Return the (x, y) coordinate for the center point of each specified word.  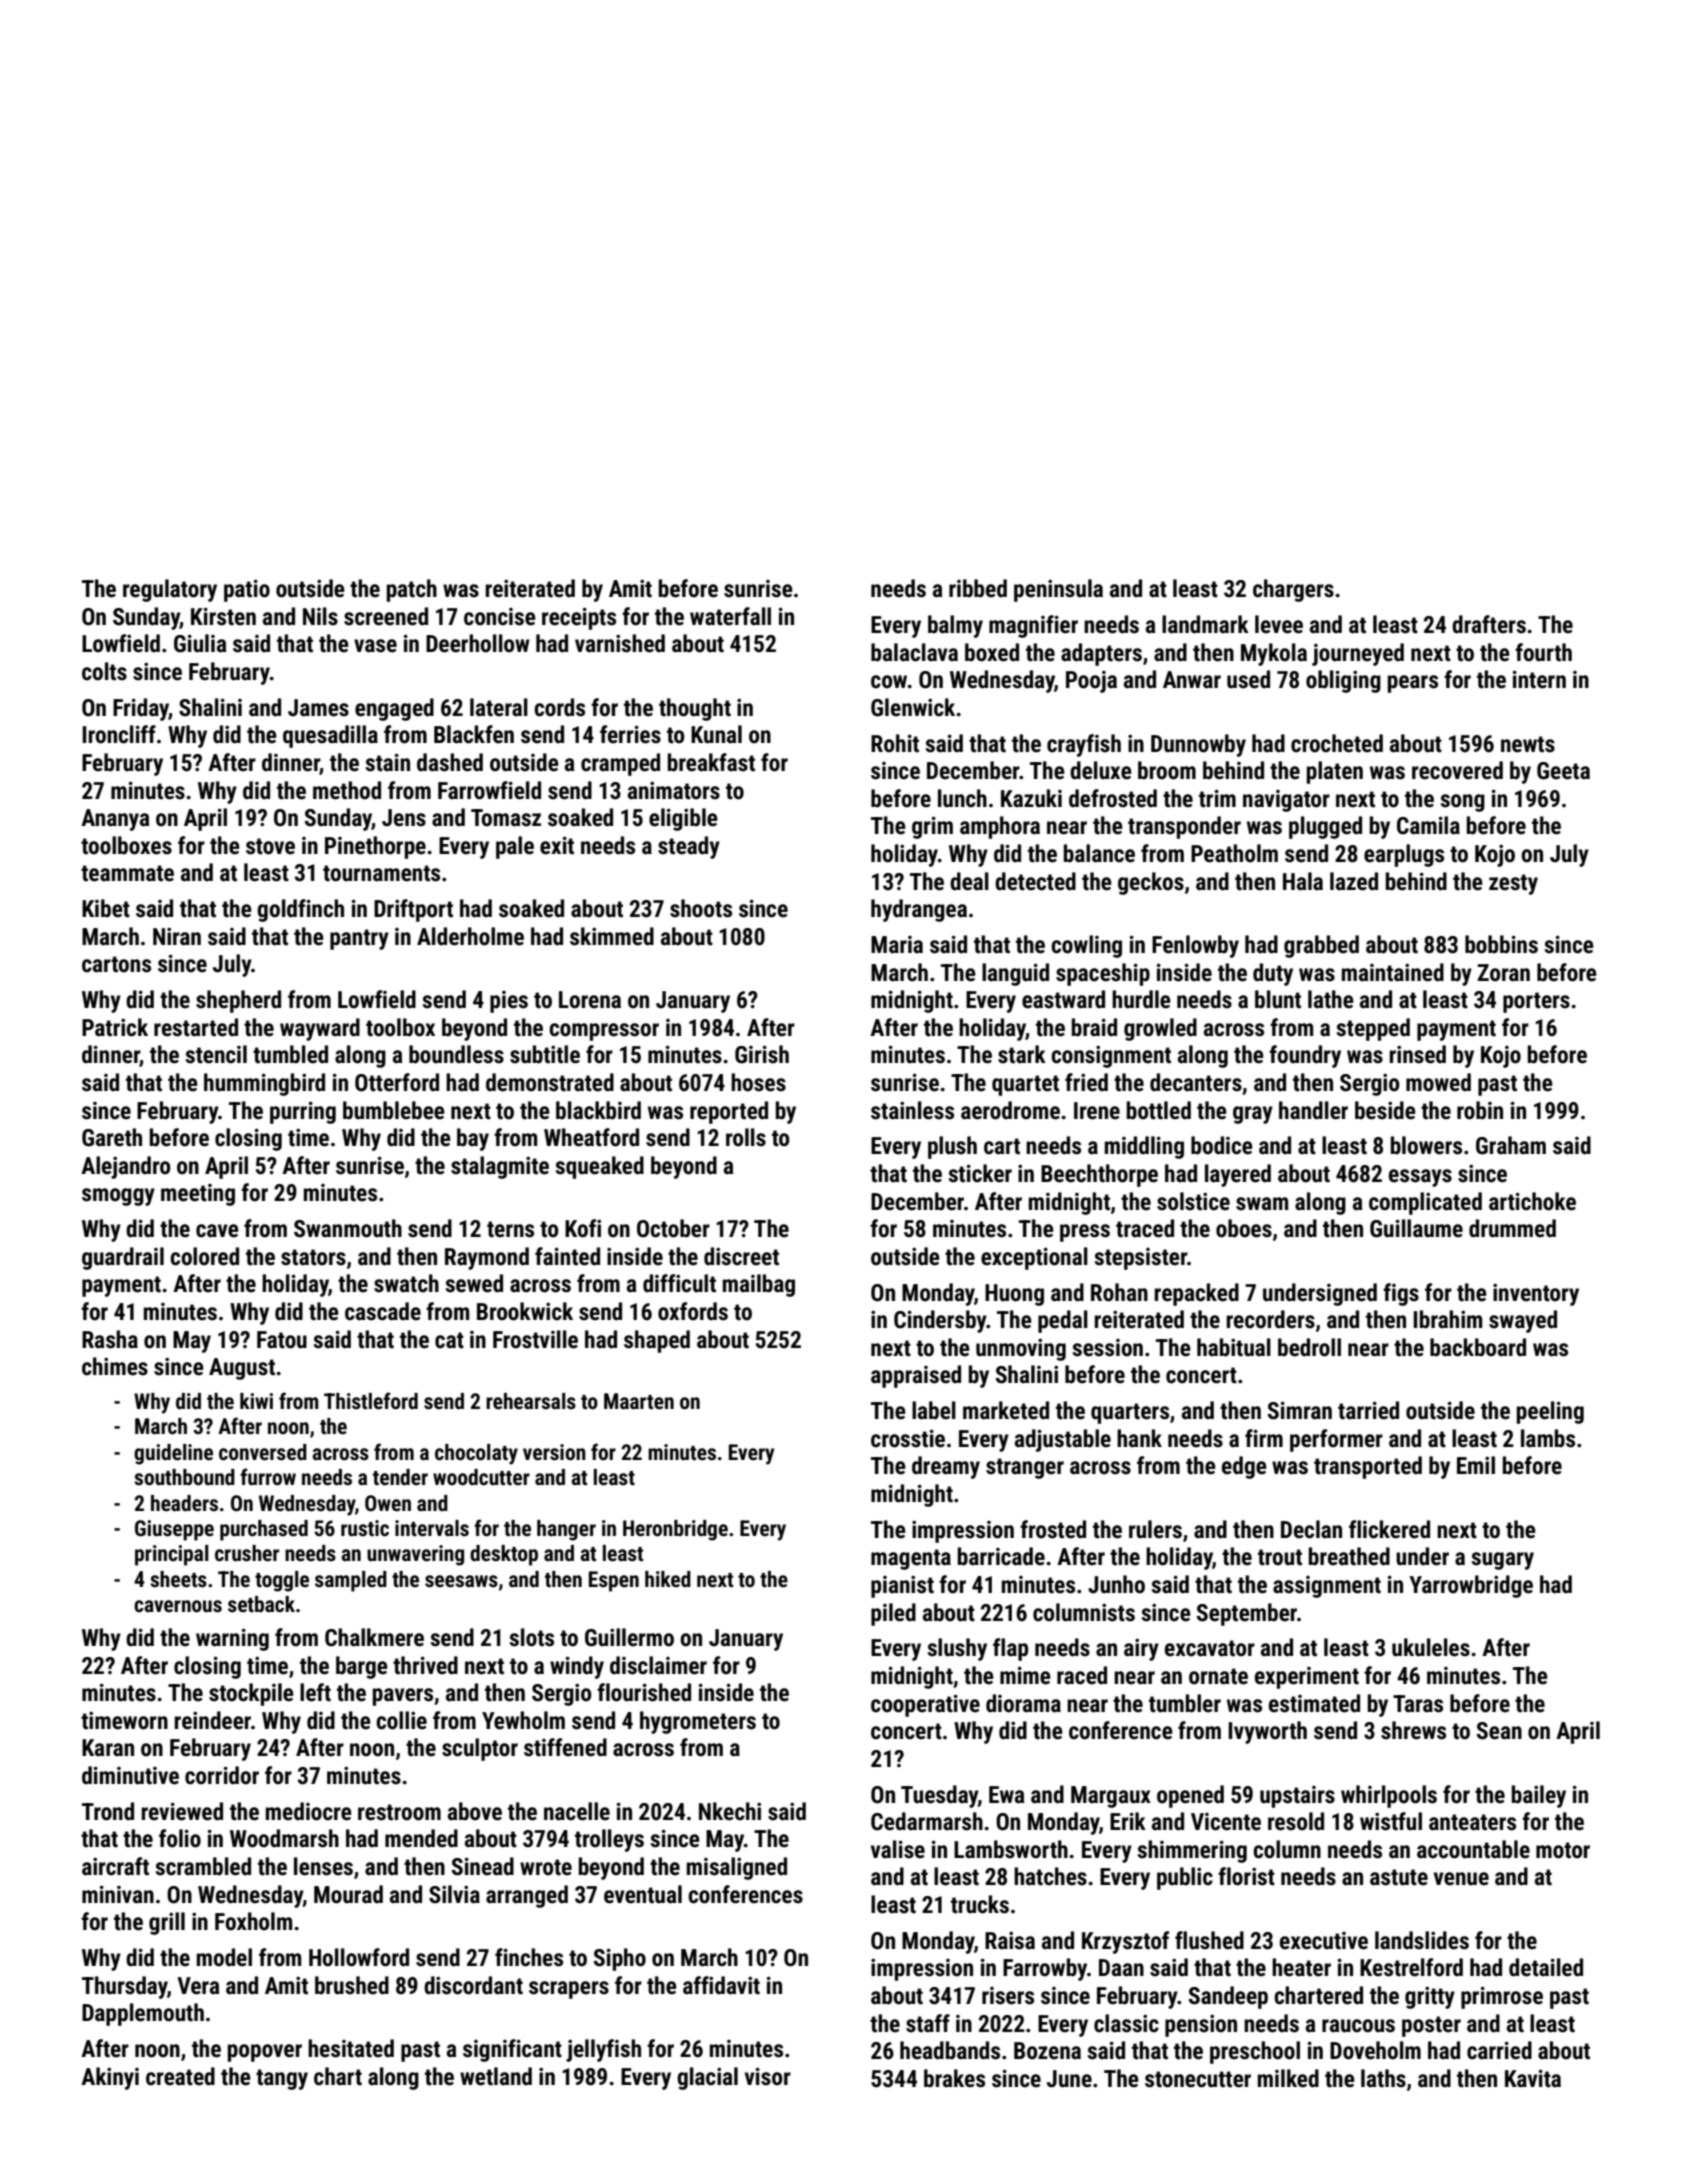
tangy (282, 2079)
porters (1536, 1002)
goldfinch (300, 910)
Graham (1511, 1145)
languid (1015, 974)
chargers (1293, 590)
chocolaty (476, 1454)
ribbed (978, 588)
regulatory (170, 590)
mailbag (759, 1285)
